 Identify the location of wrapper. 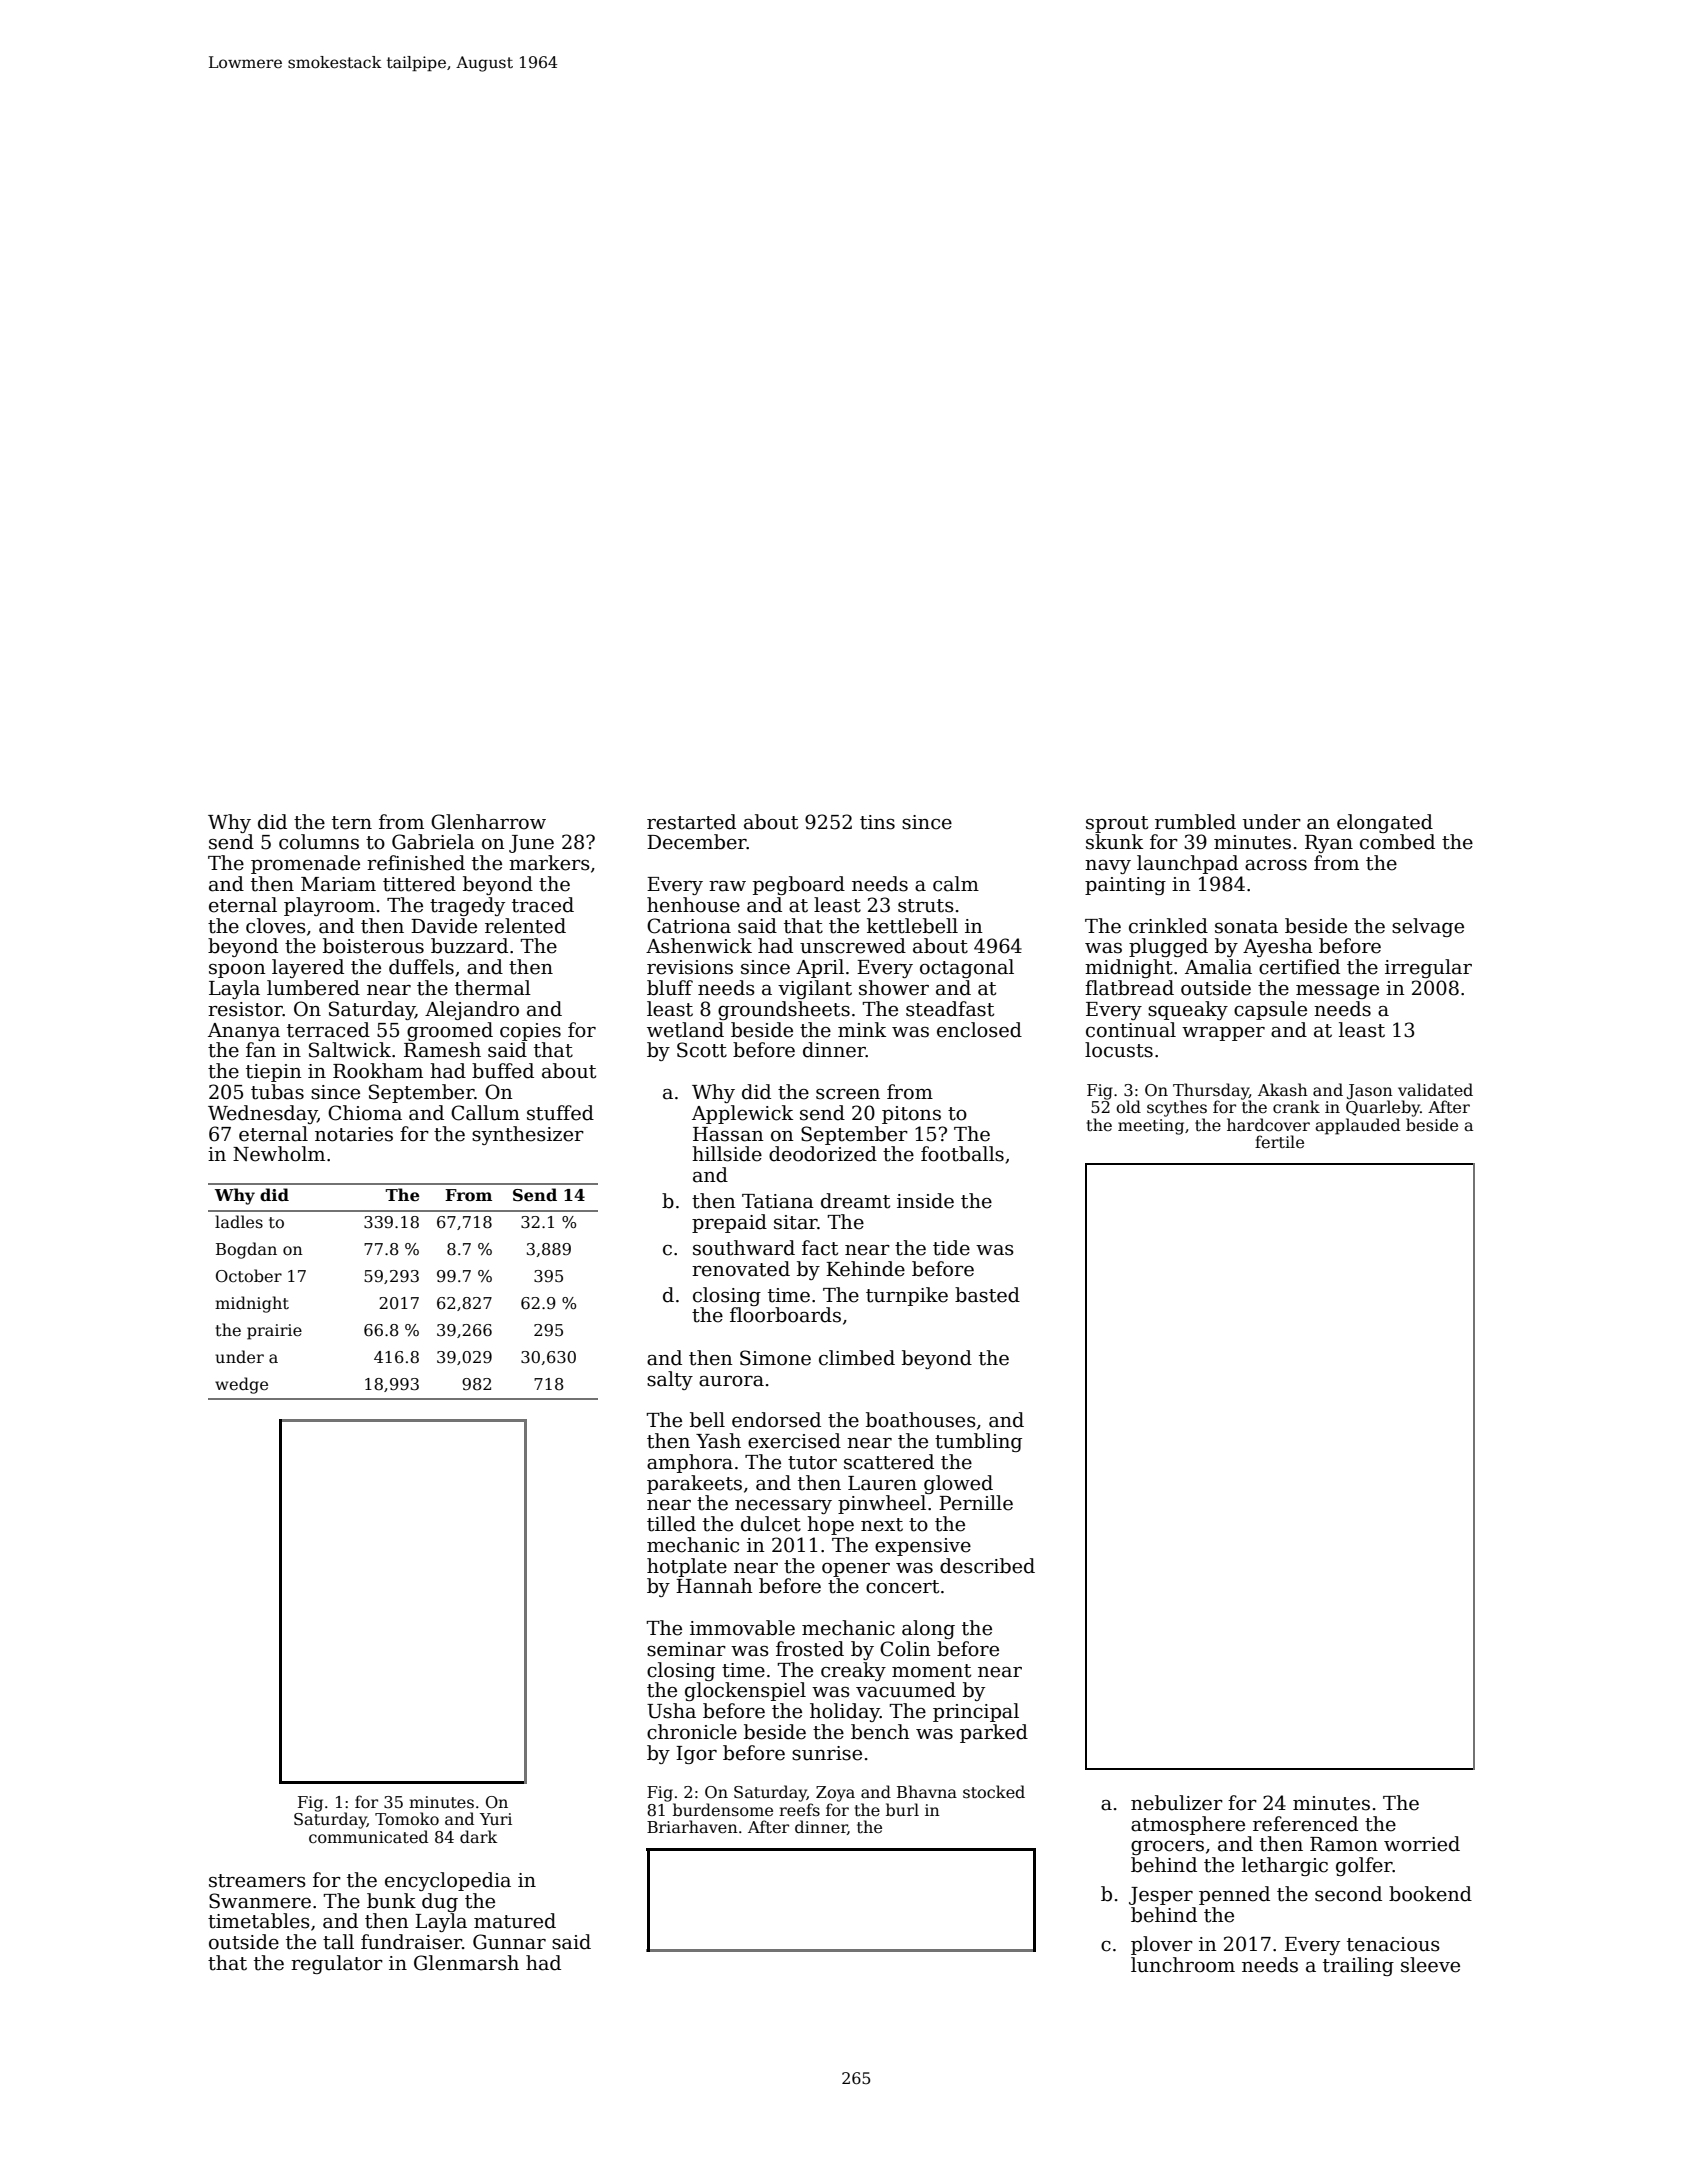
(1223, 1034).
